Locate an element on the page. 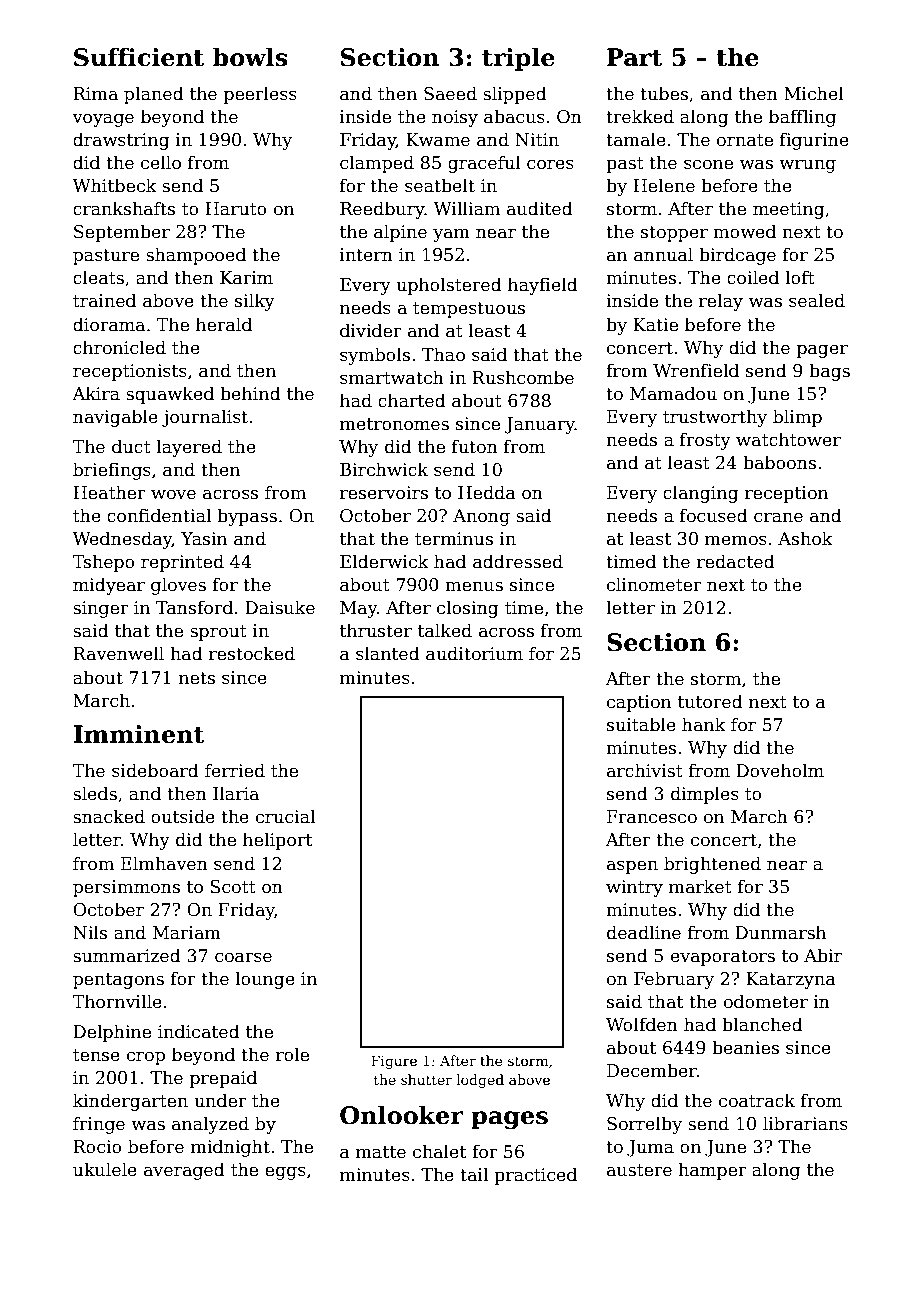  chalet is located at coordinates (439, 1151).
